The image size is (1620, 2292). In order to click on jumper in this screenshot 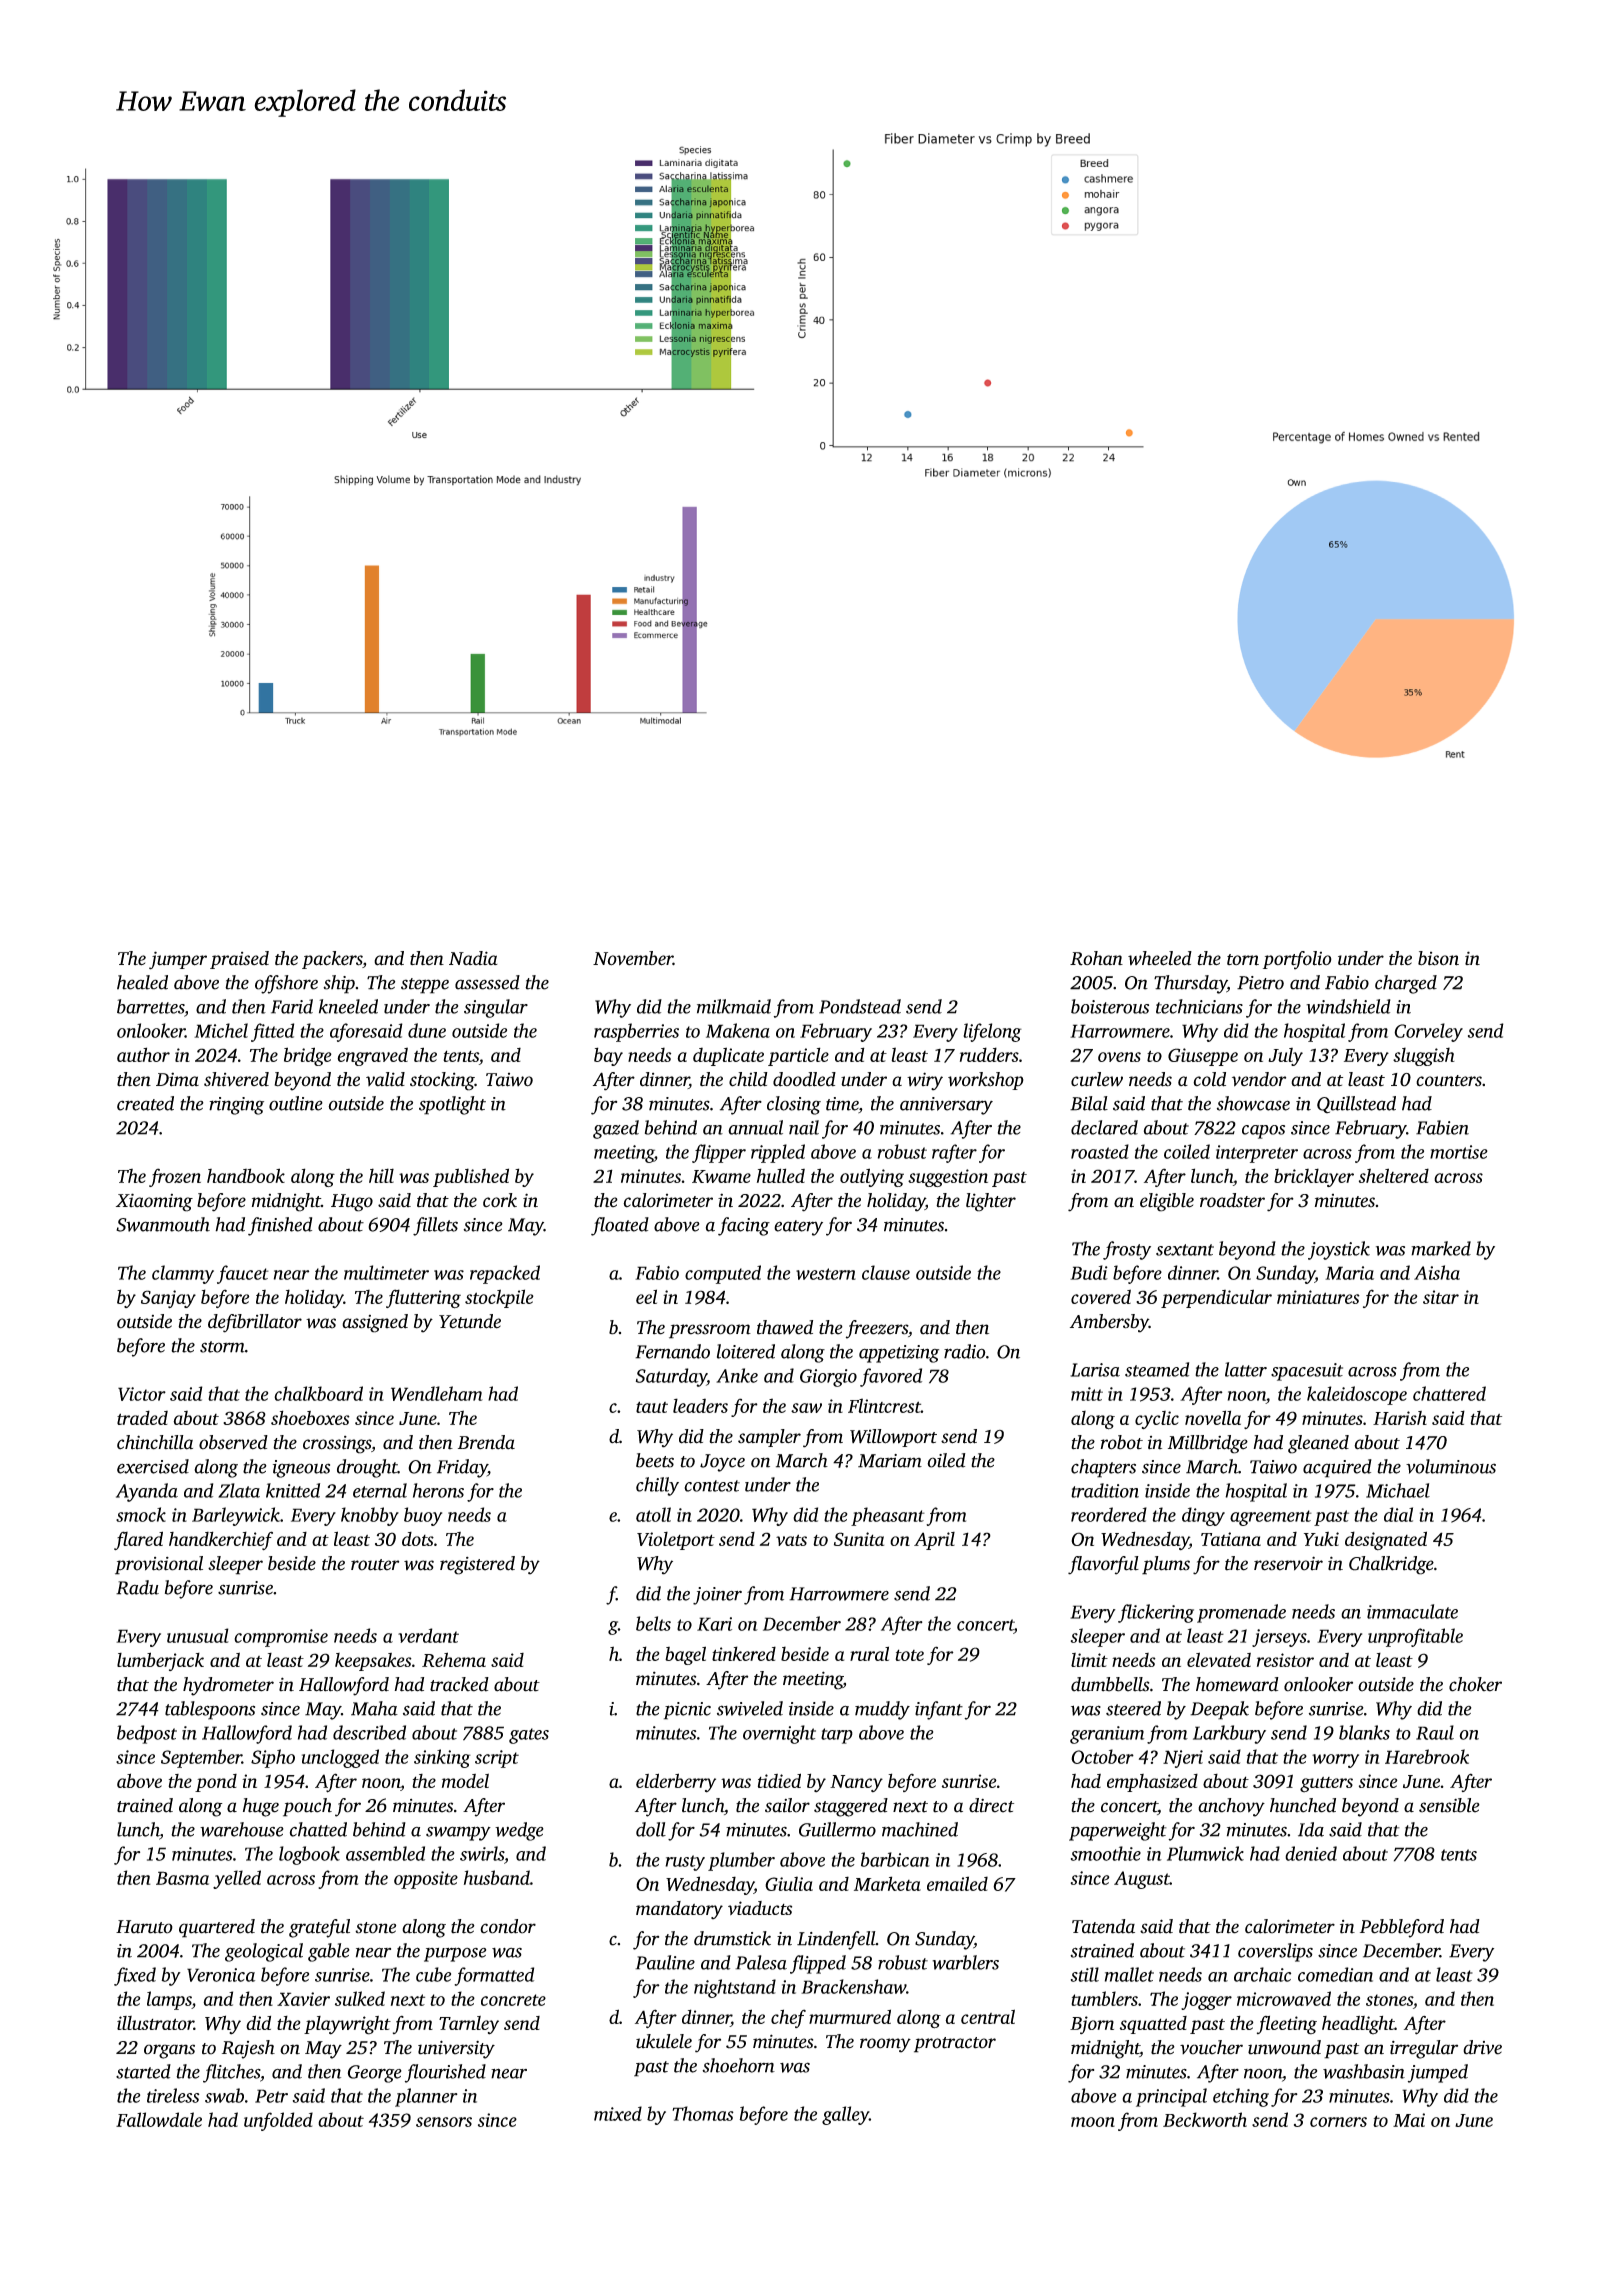, I will do `click(178, 960)`.
